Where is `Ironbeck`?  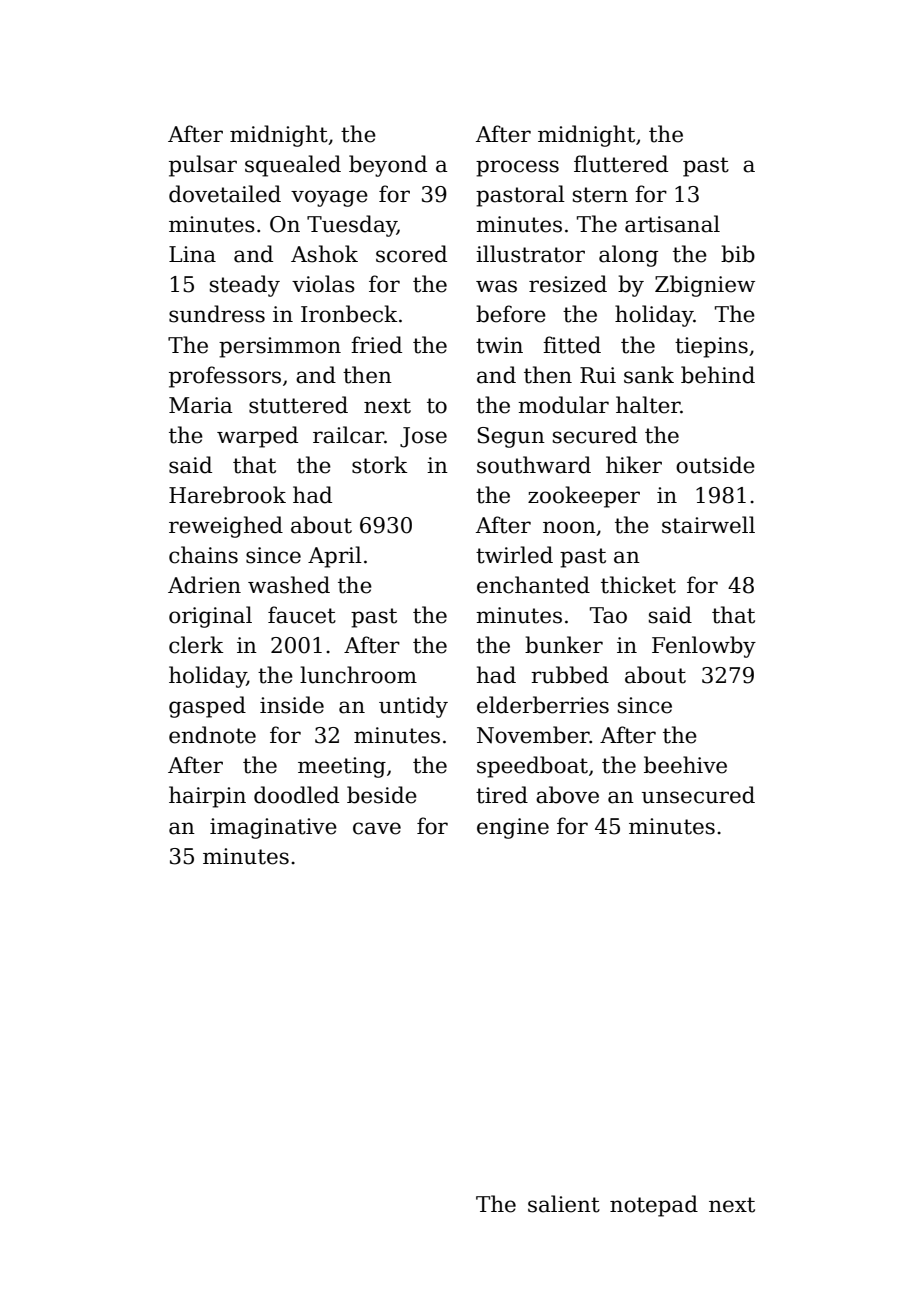 Ironbeck is located at coordinates (349, 314).
